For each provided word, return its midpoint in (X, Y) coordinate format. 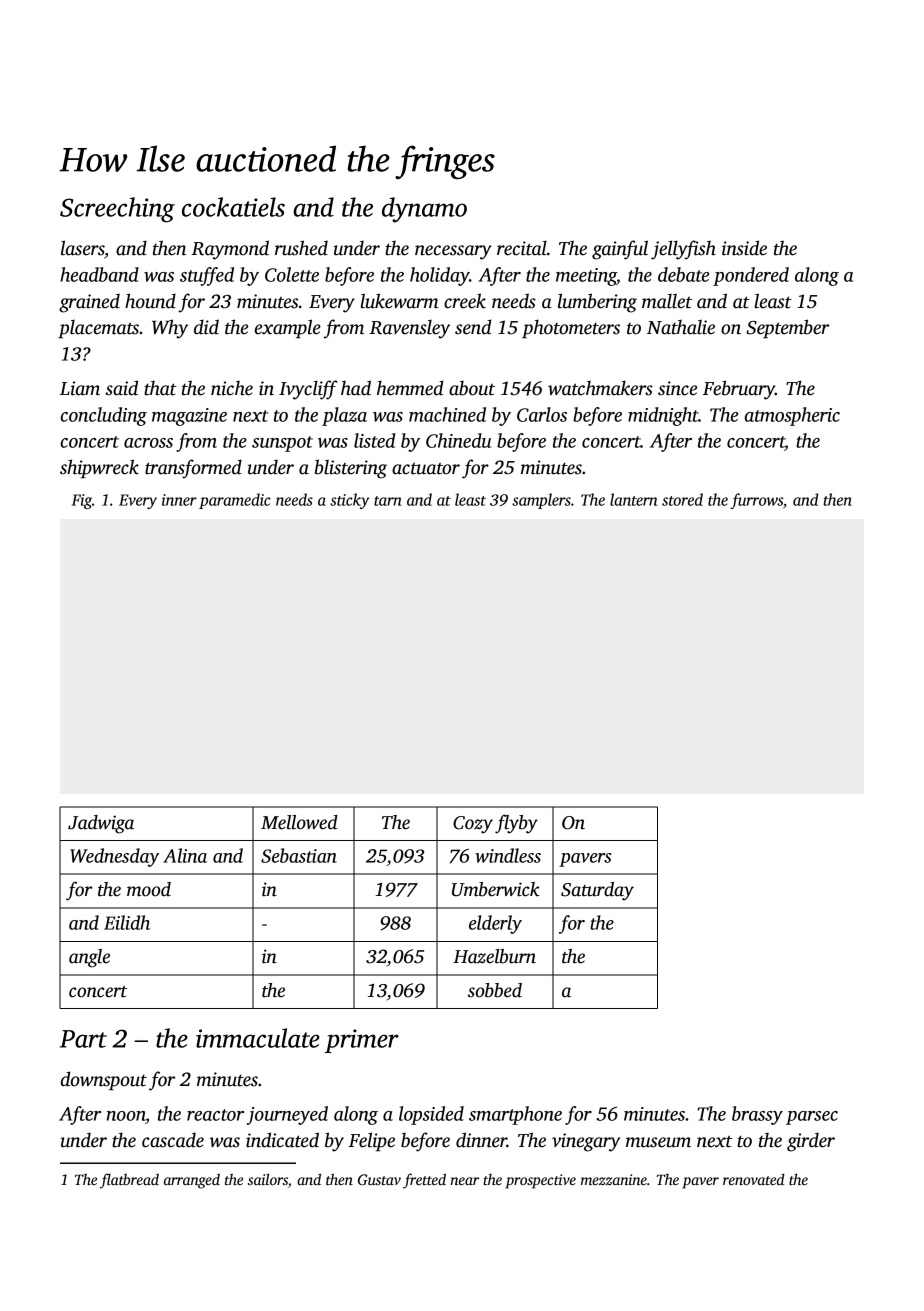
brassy (757, 1115)
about (472, 388)
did (206, 327)
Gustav (379, 1179)
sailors (268, 1179)
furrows (756, 501)
